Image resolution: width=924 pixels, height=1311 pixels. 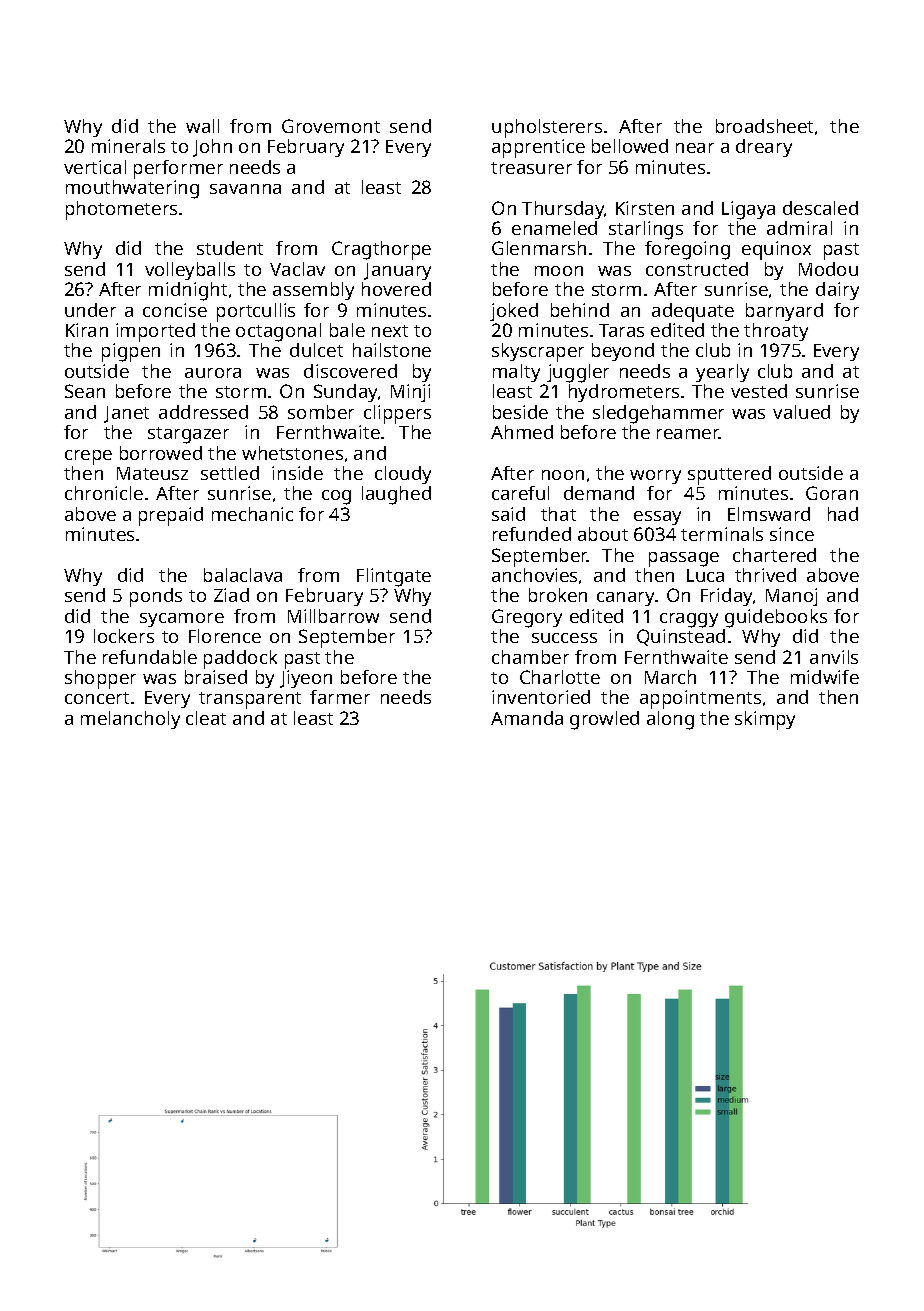 I want to click on Millbarrow, so click(x=333, y=616).
